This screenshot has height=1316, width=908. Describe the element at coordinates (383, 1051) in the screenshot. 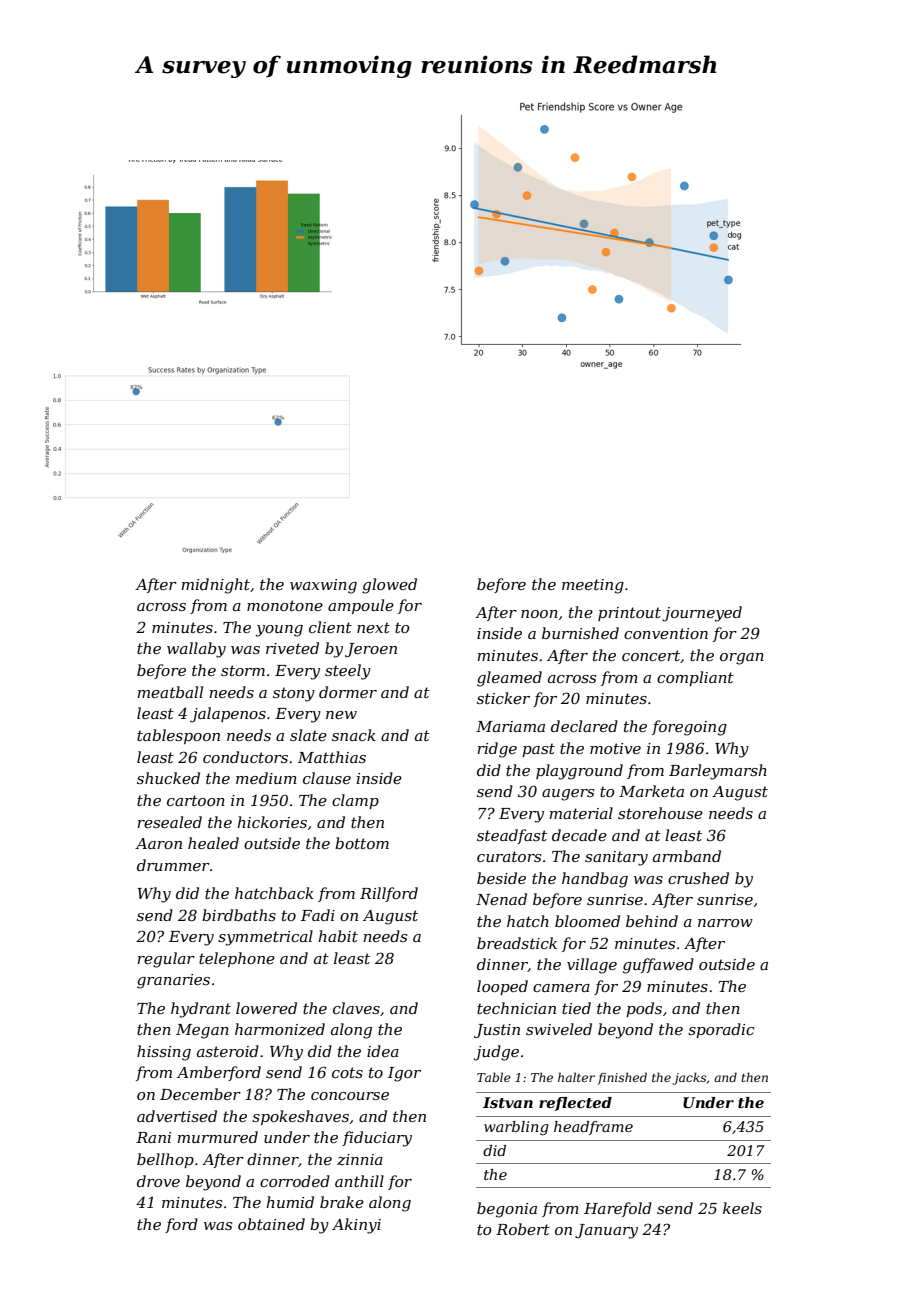

I see `idea` at that location.
